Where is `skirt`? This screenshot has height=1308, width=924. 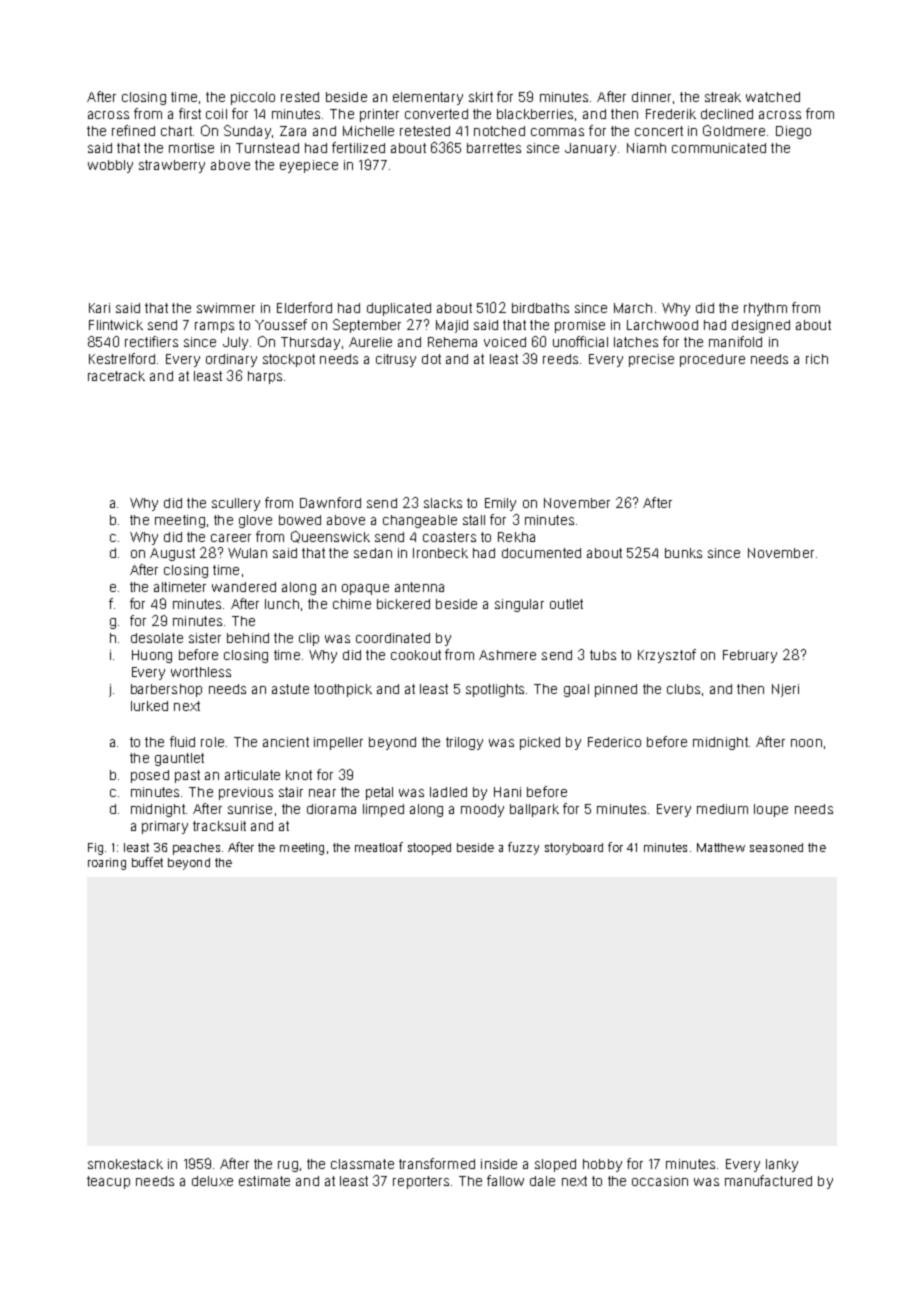 skirt is located at coordinates (481, 97).
